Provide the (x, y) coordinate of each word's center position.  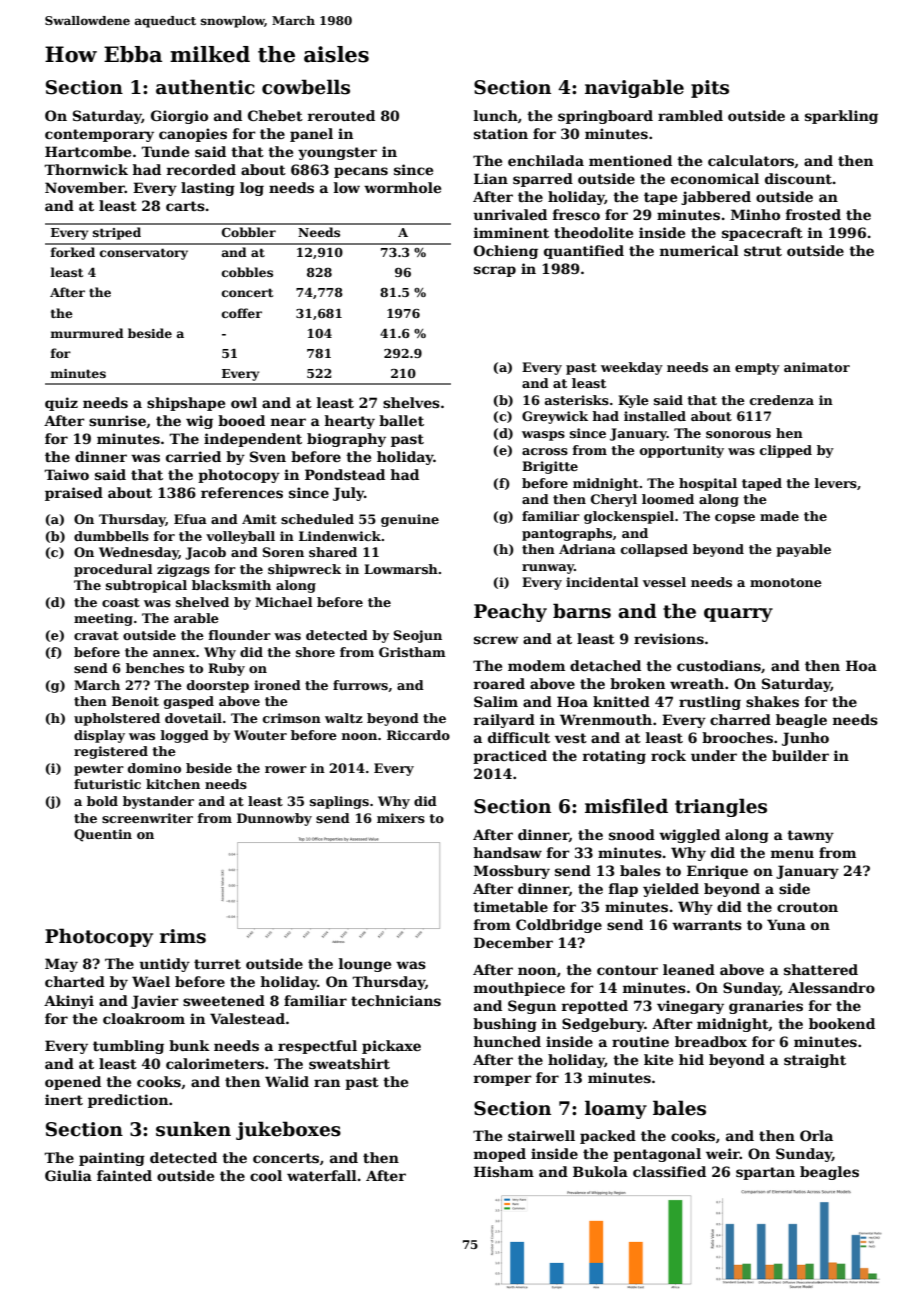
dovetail (193, 718)
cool (266, 1175)
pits (710, 89)
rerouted (341, 115)
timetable (510, 906)
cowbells (306, 87)
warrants (707, 925)
